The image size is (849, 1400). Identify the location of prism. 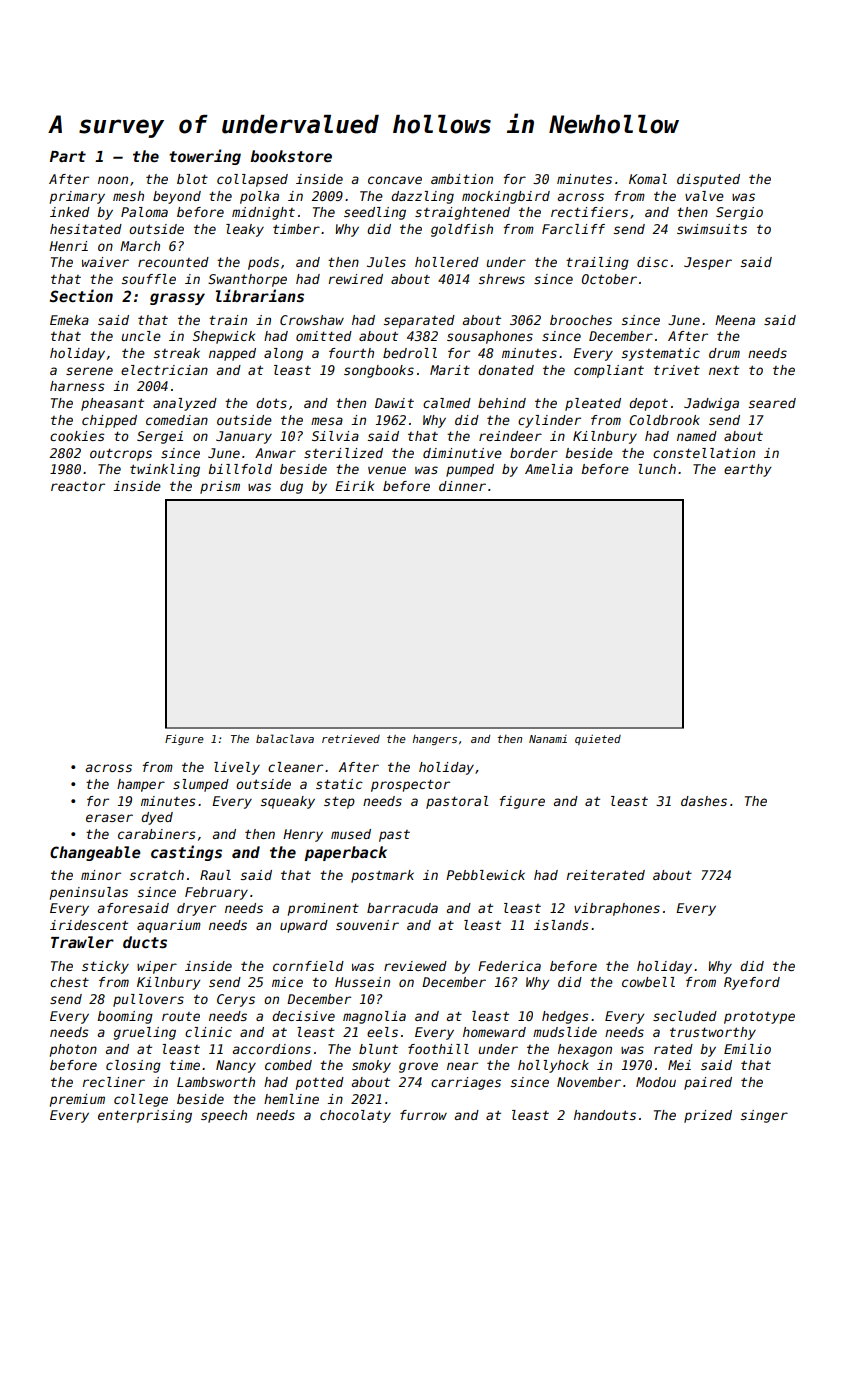
(220, 487).
